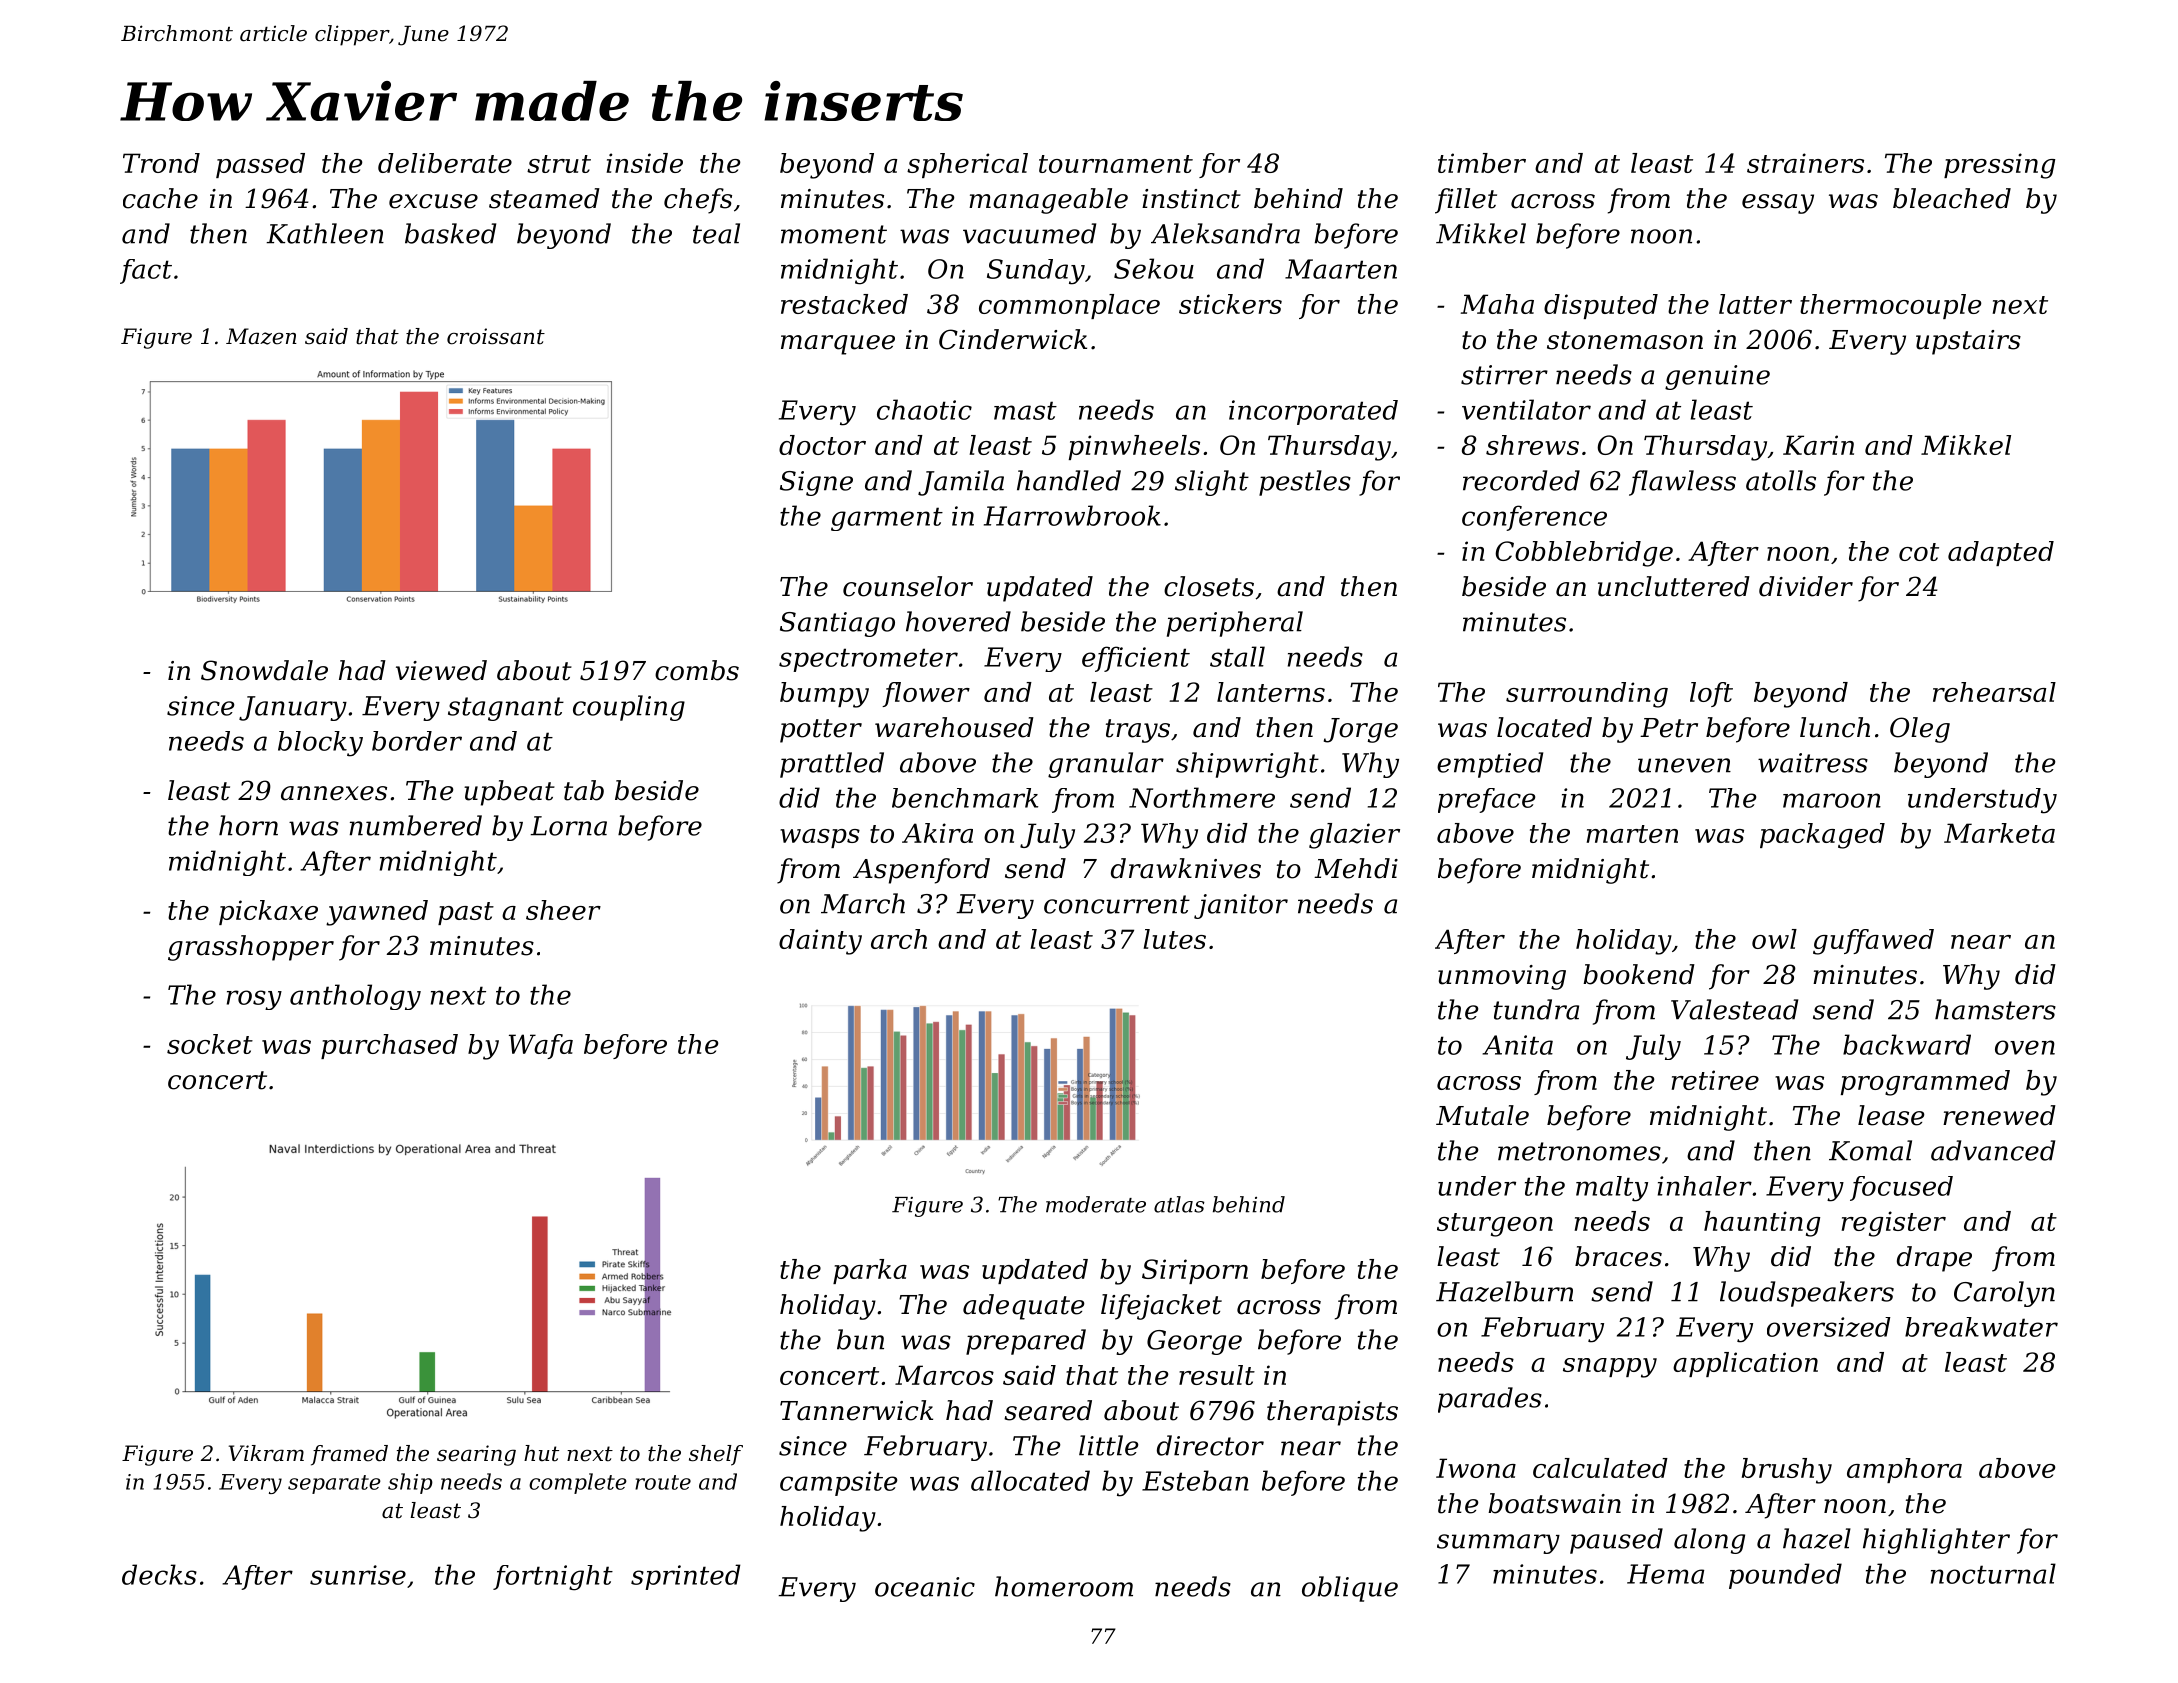 This image has height=1683, width=2178. Describe the element at coordinates (834, 234) in the image. I see `moment` at that location.
